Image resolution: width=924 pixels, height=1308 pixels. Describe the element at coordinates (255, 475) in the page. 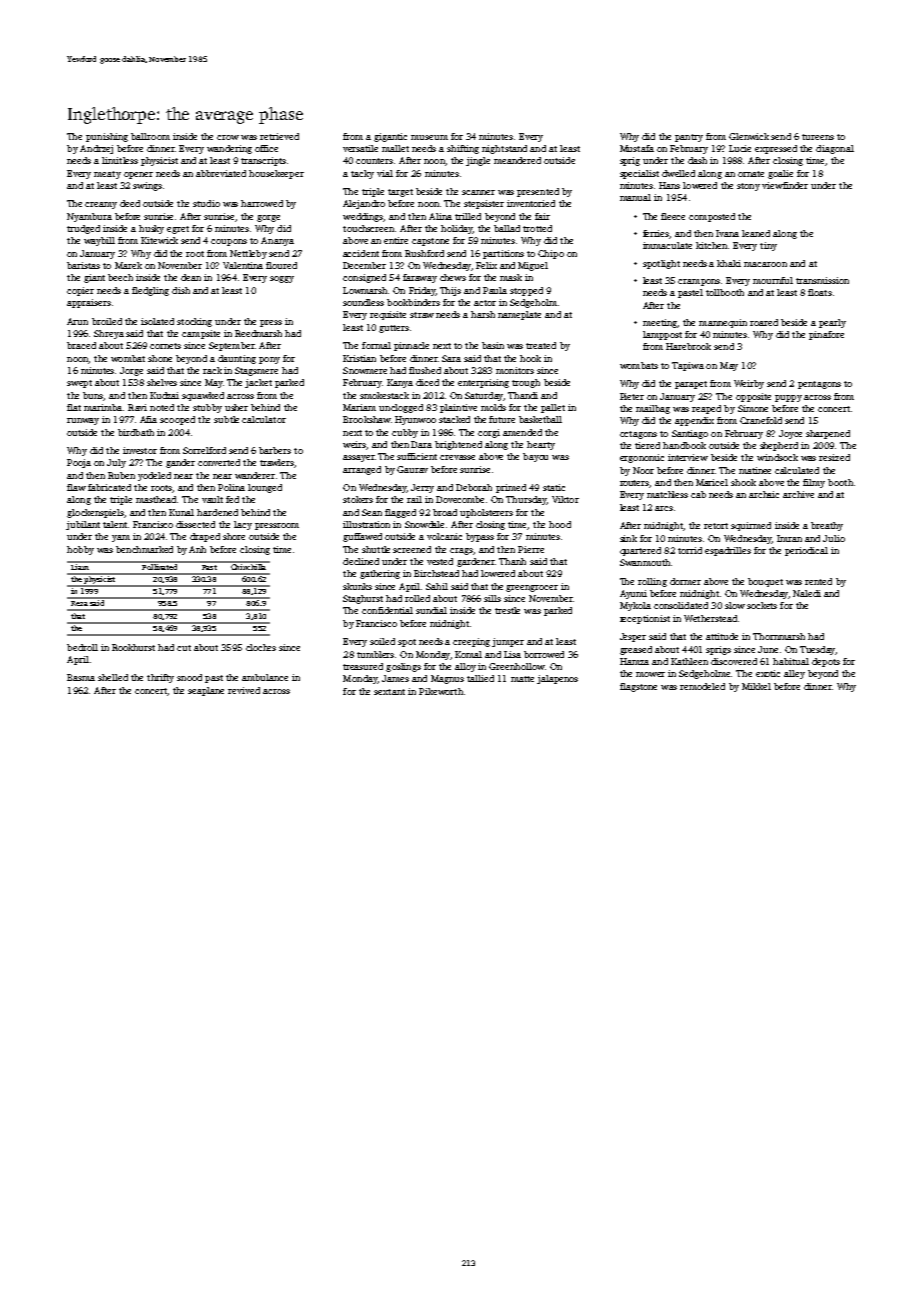

I see `wanderer` at that location.
